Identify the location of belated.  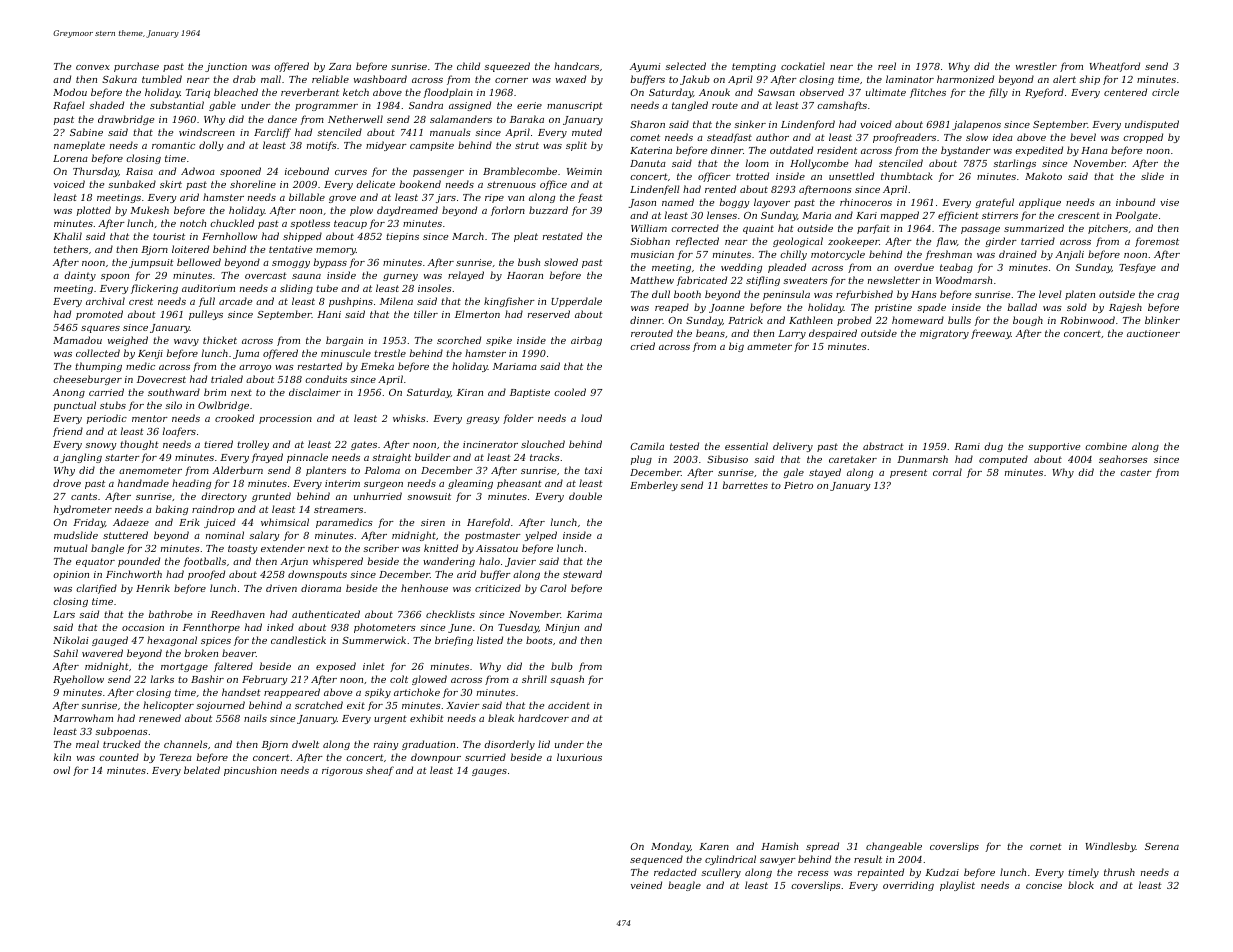
(202, 770).
